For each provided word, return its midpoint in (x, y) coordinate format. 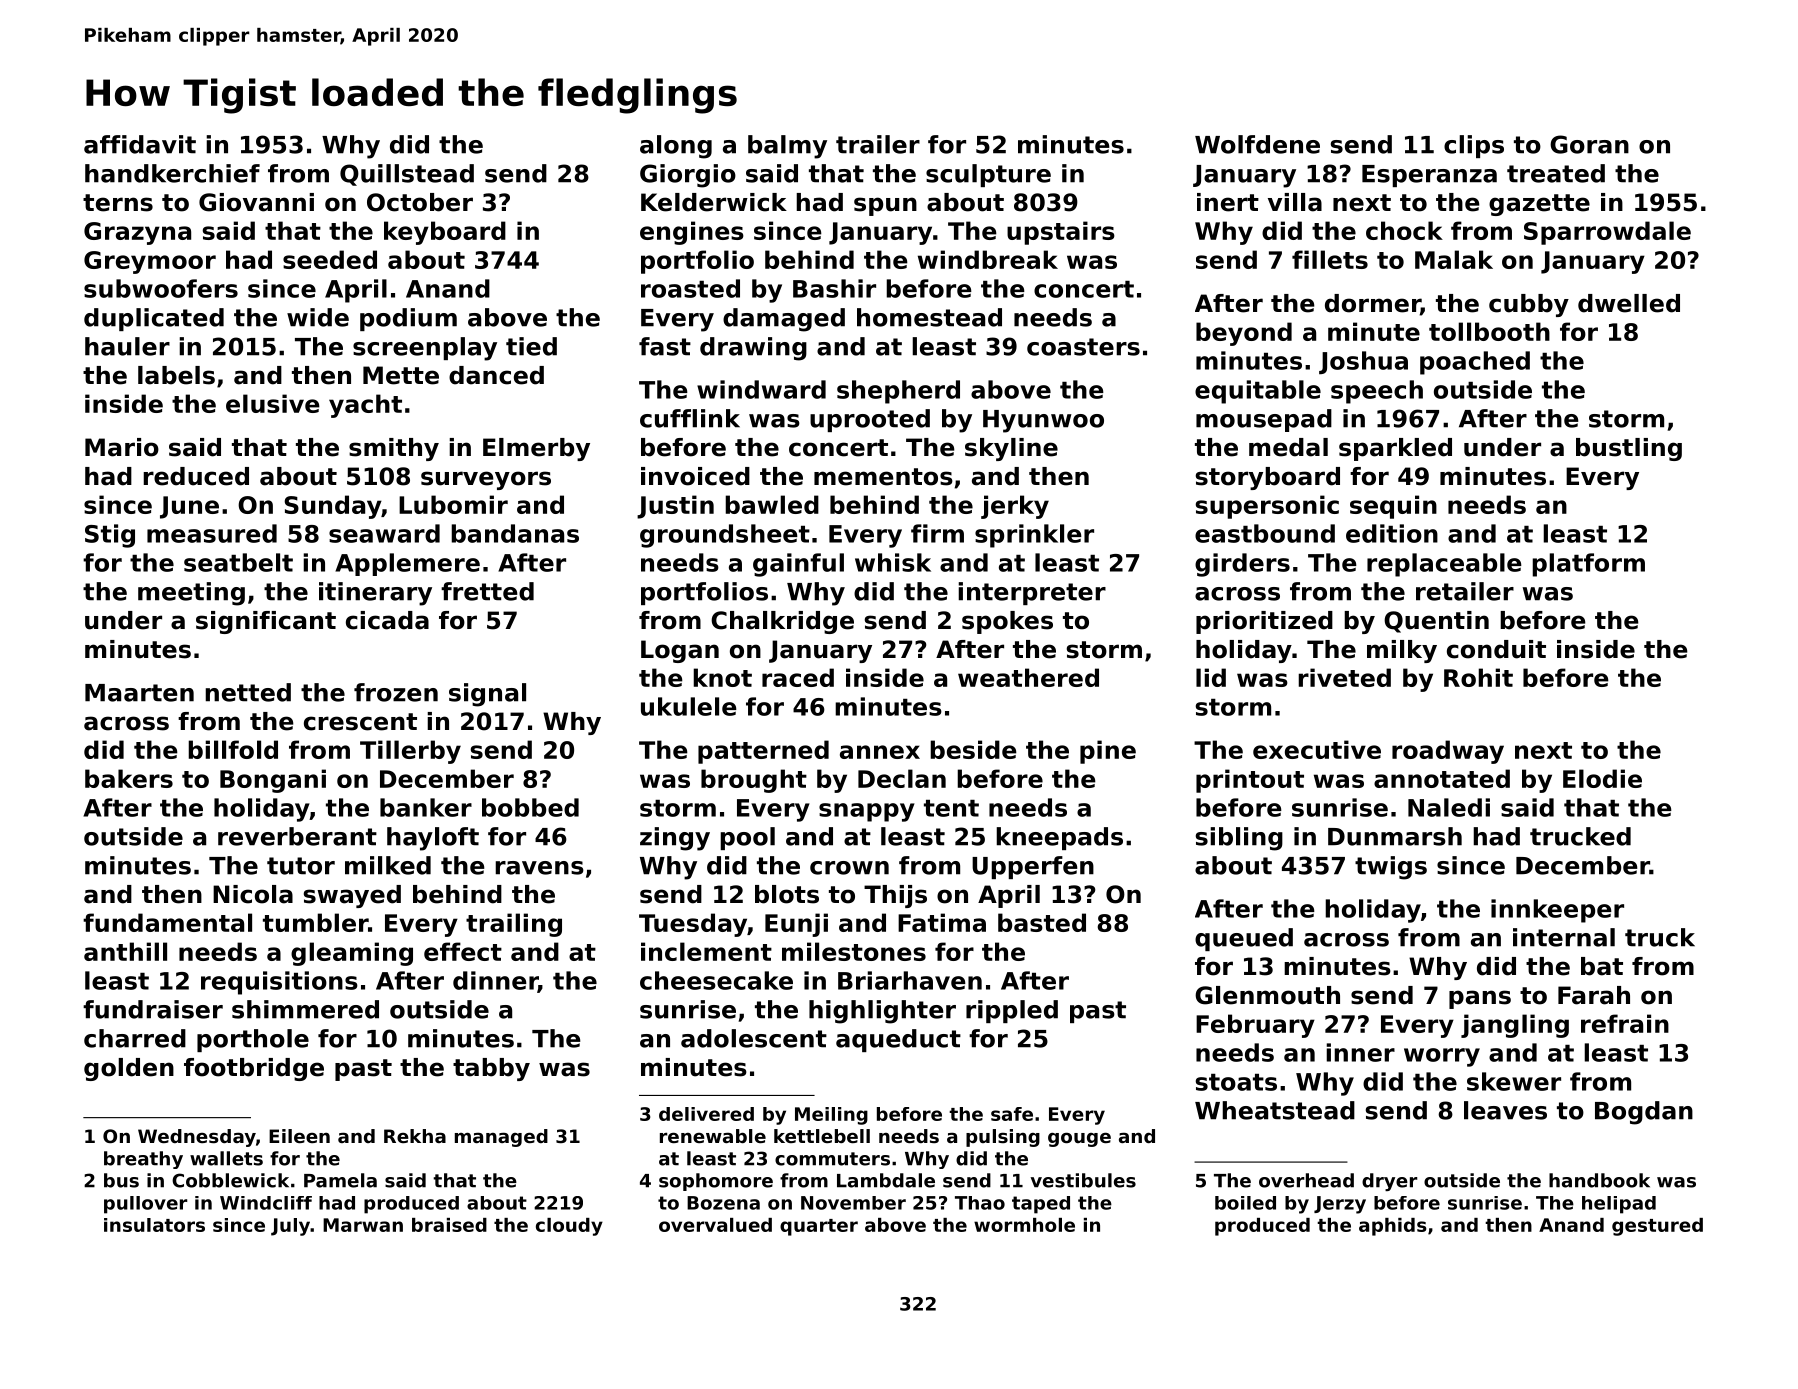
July (290, 1227)
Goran (1589, 144)
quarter (819, 1227)
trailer (878, 144)
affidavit (140, 144)
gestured (1657, 1227)
